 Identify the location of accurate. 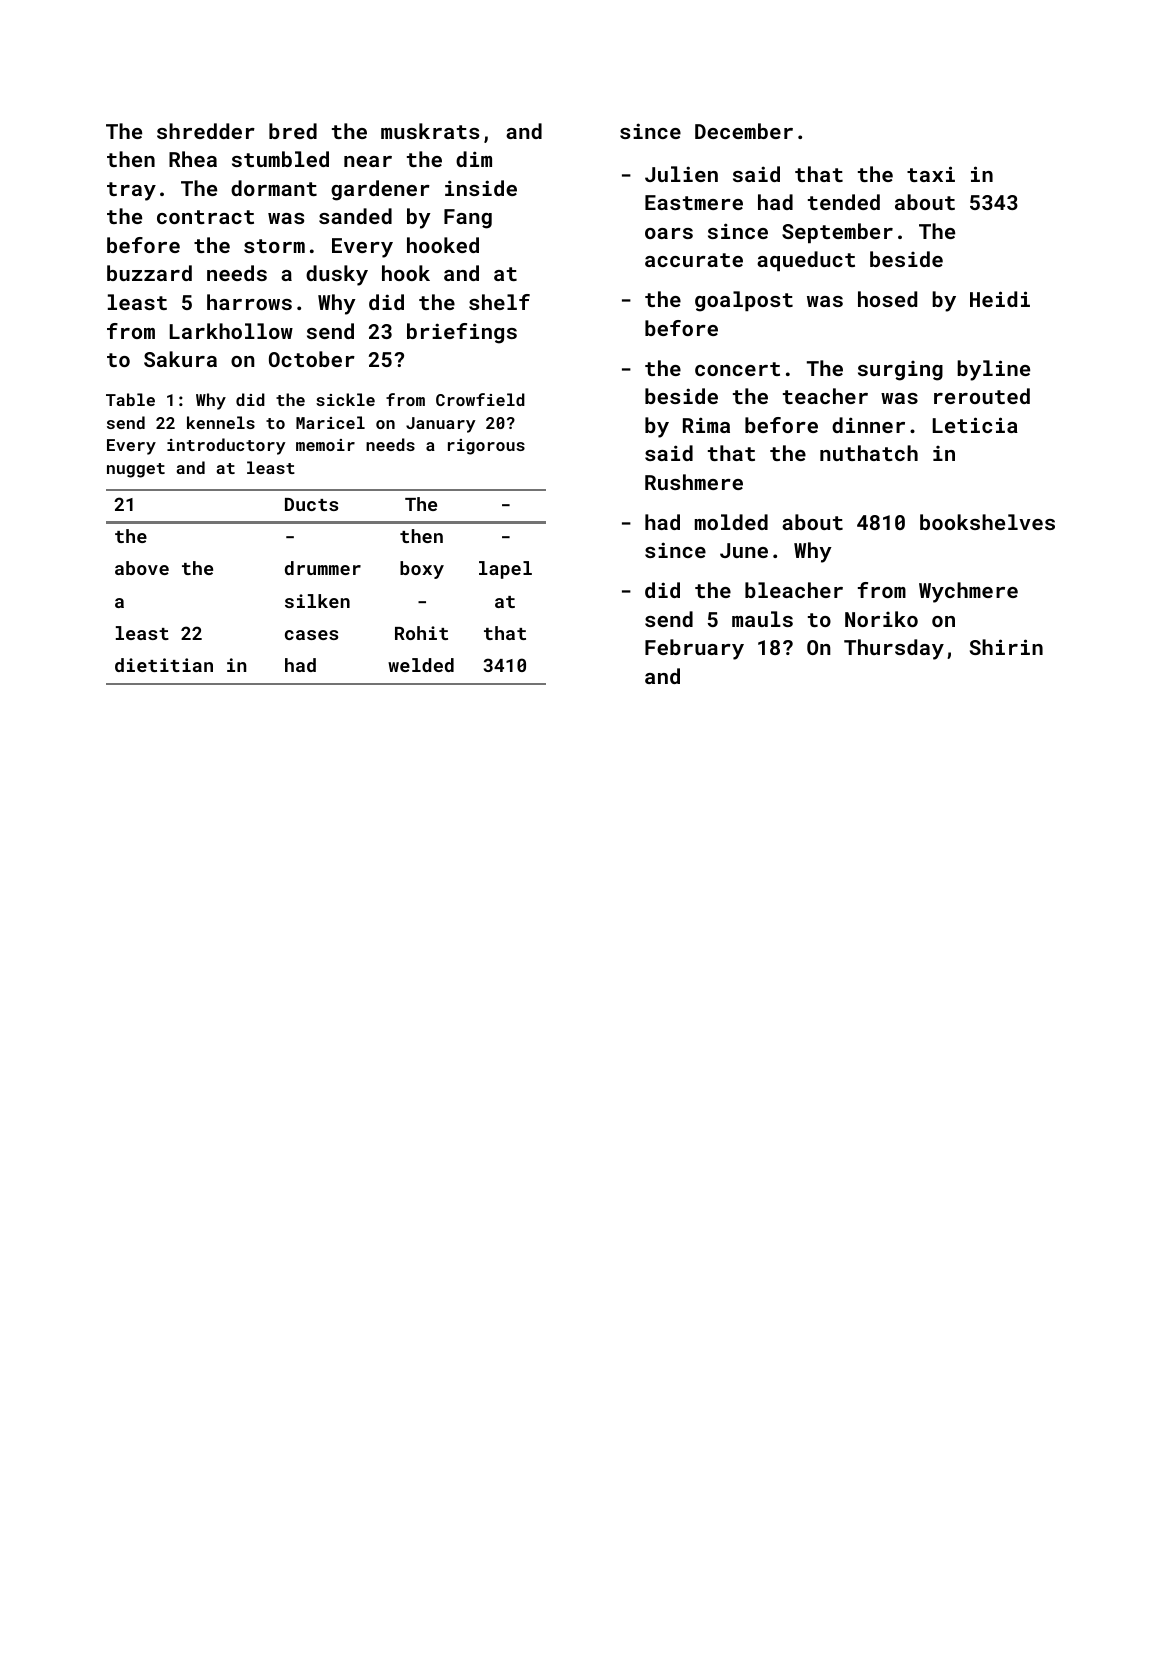
(694, 260).
